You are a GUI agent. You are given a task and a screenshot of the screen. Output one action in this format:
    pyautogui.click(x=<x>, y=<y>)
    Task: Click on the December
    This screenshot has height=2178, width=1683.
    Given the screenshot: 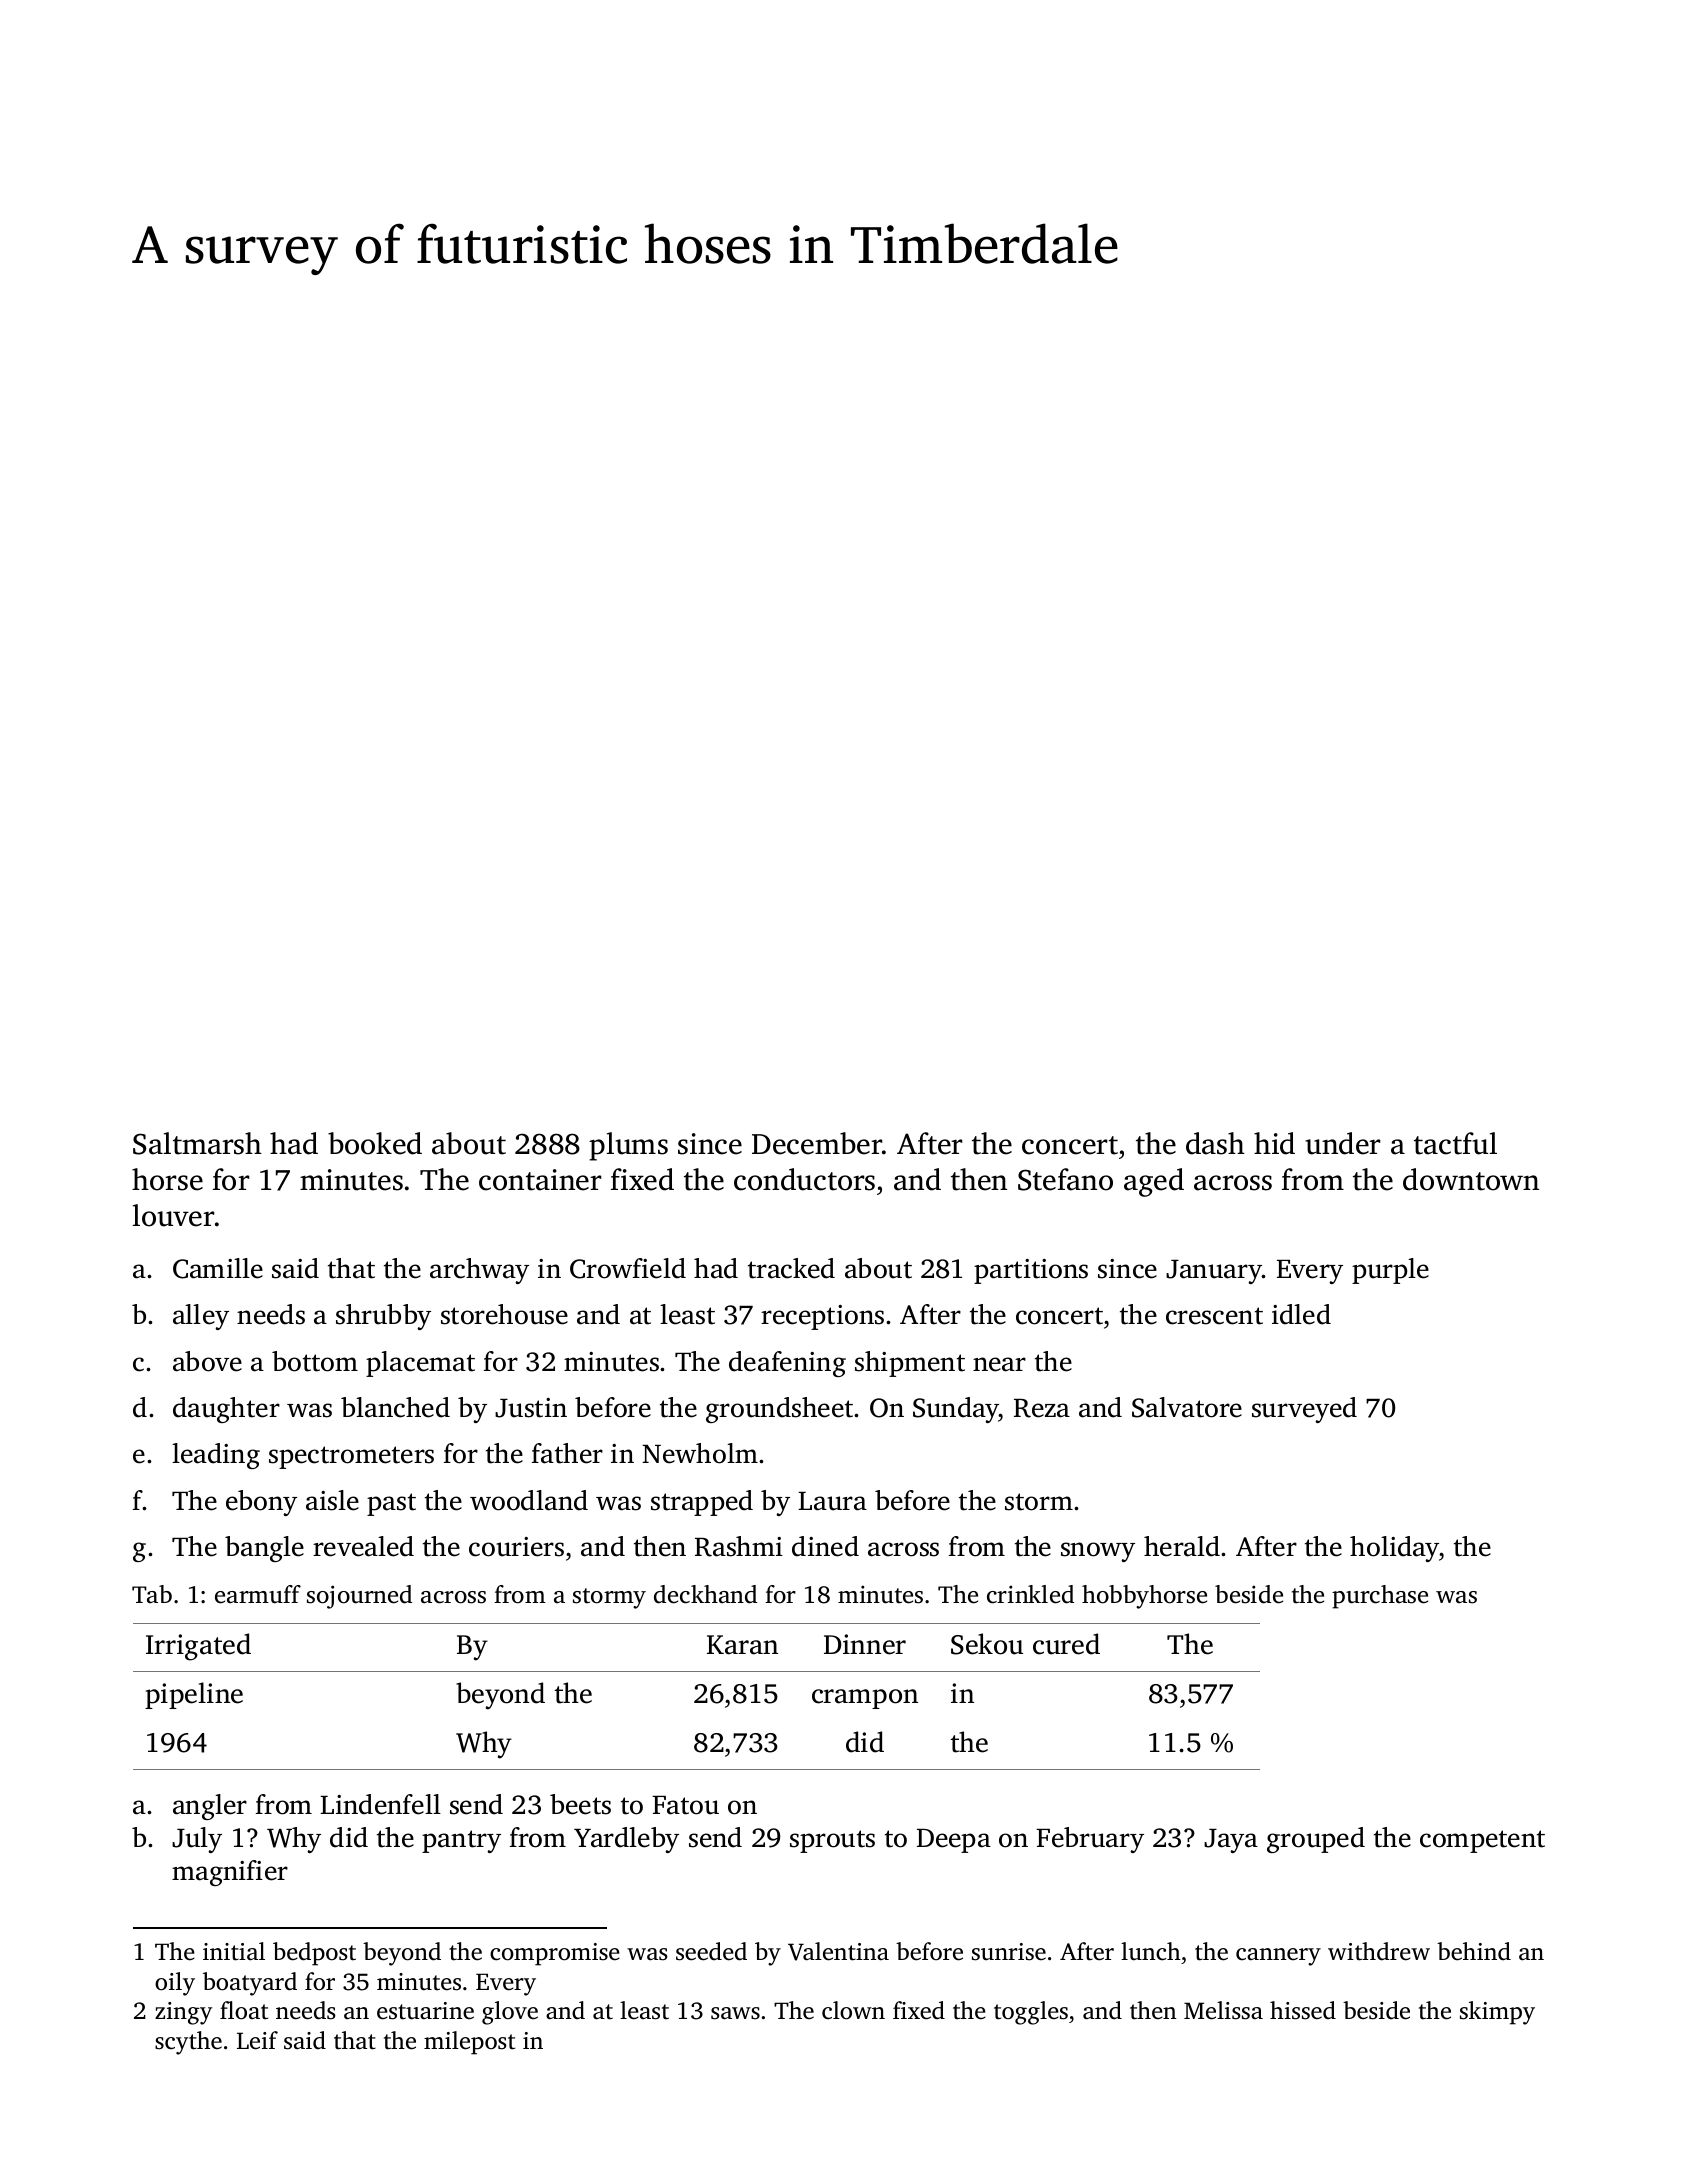 What is the action you would take?
    pyautogui.click(x=817, y=1143)
